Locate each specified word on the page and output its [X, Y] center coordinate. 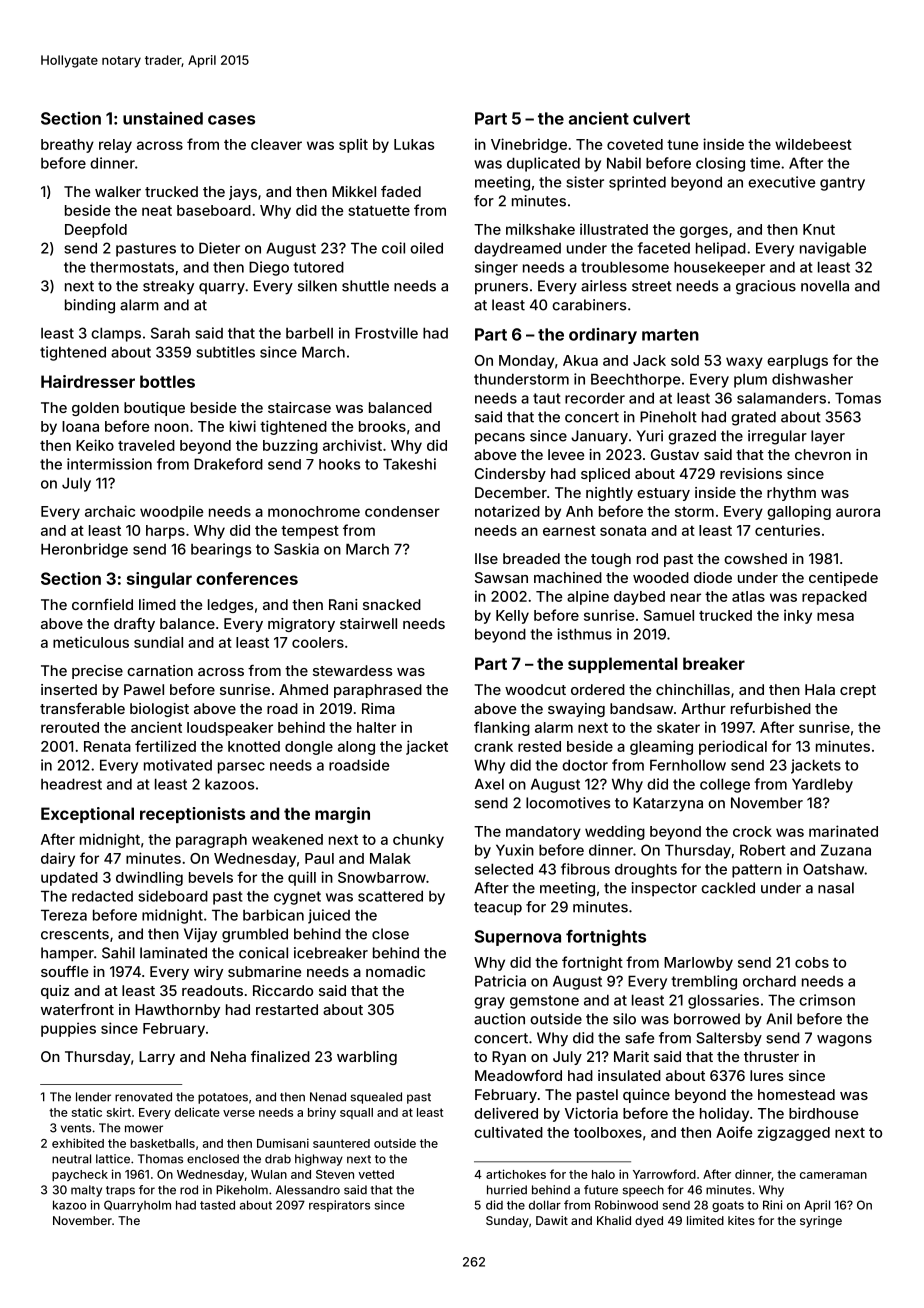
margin [342, 815]
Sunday [507, 1222]
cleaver [276, 144]
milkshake [540, 229]
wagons [844, 1041]
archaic [110, 511]
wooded [661, 577]
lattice [113, 1159]
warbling [367, 1058]
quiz [55, 992]
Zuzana [846, 850]
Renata [107, 746]
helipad [721, 249]
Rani [343, 604]
